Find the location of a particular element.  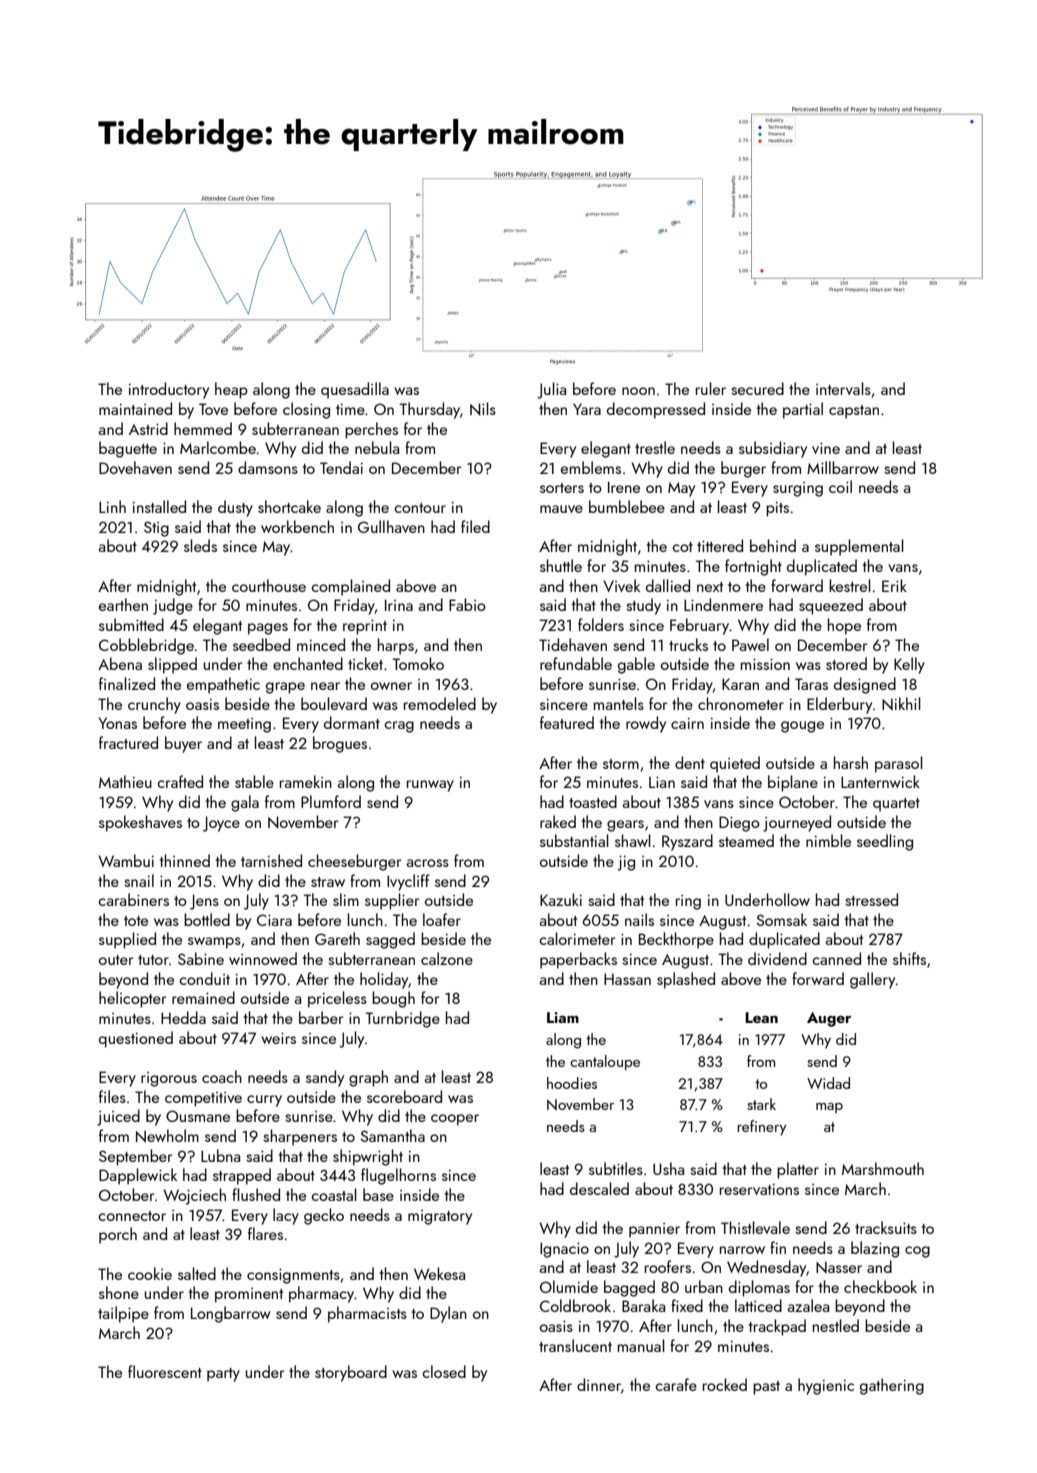

sleds is located at coordinates (200, 545).
